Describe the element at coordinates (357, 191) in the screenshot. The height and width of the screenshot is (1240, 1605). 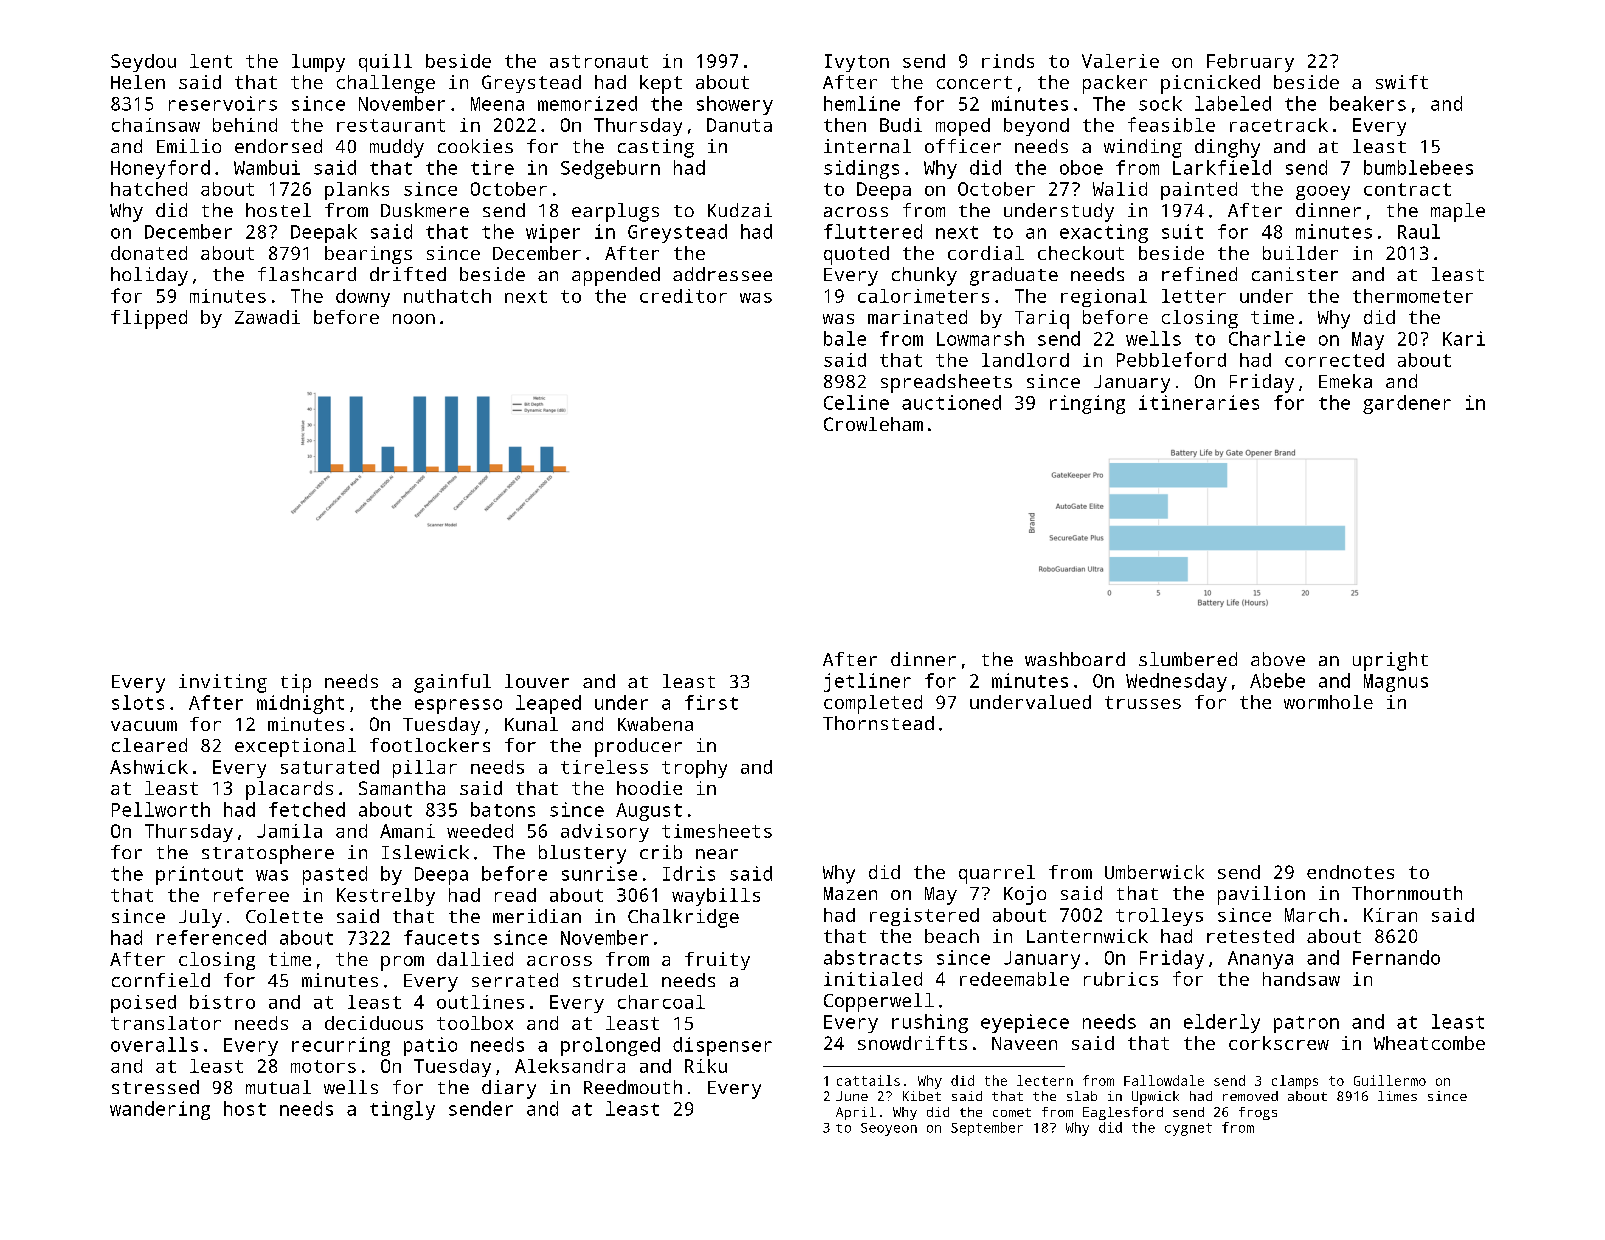
I see `planks` at that location.
